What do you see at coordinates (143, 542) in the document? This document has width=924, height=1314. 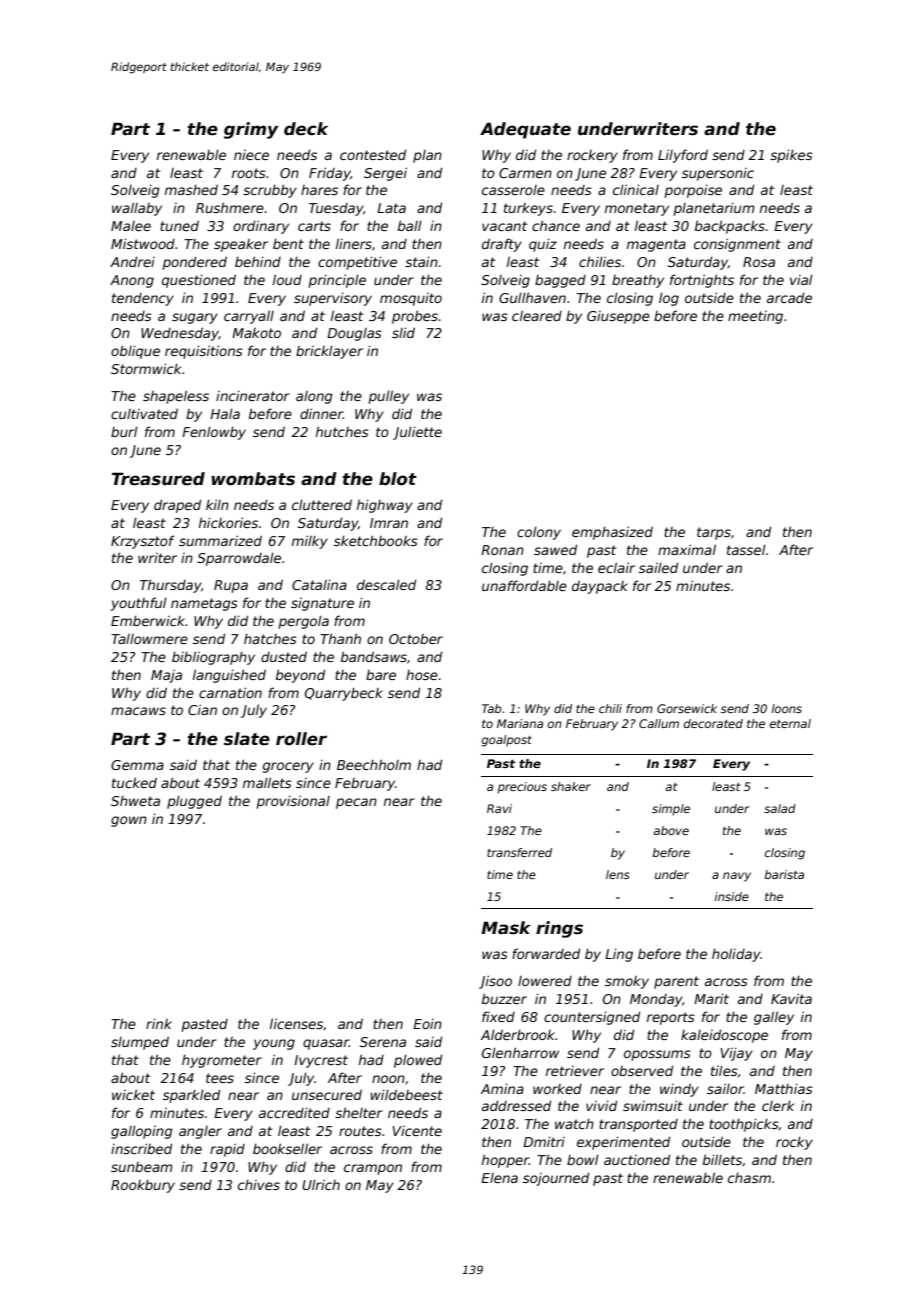 I see `Krzysztof` at bounding box center [143, 542].
